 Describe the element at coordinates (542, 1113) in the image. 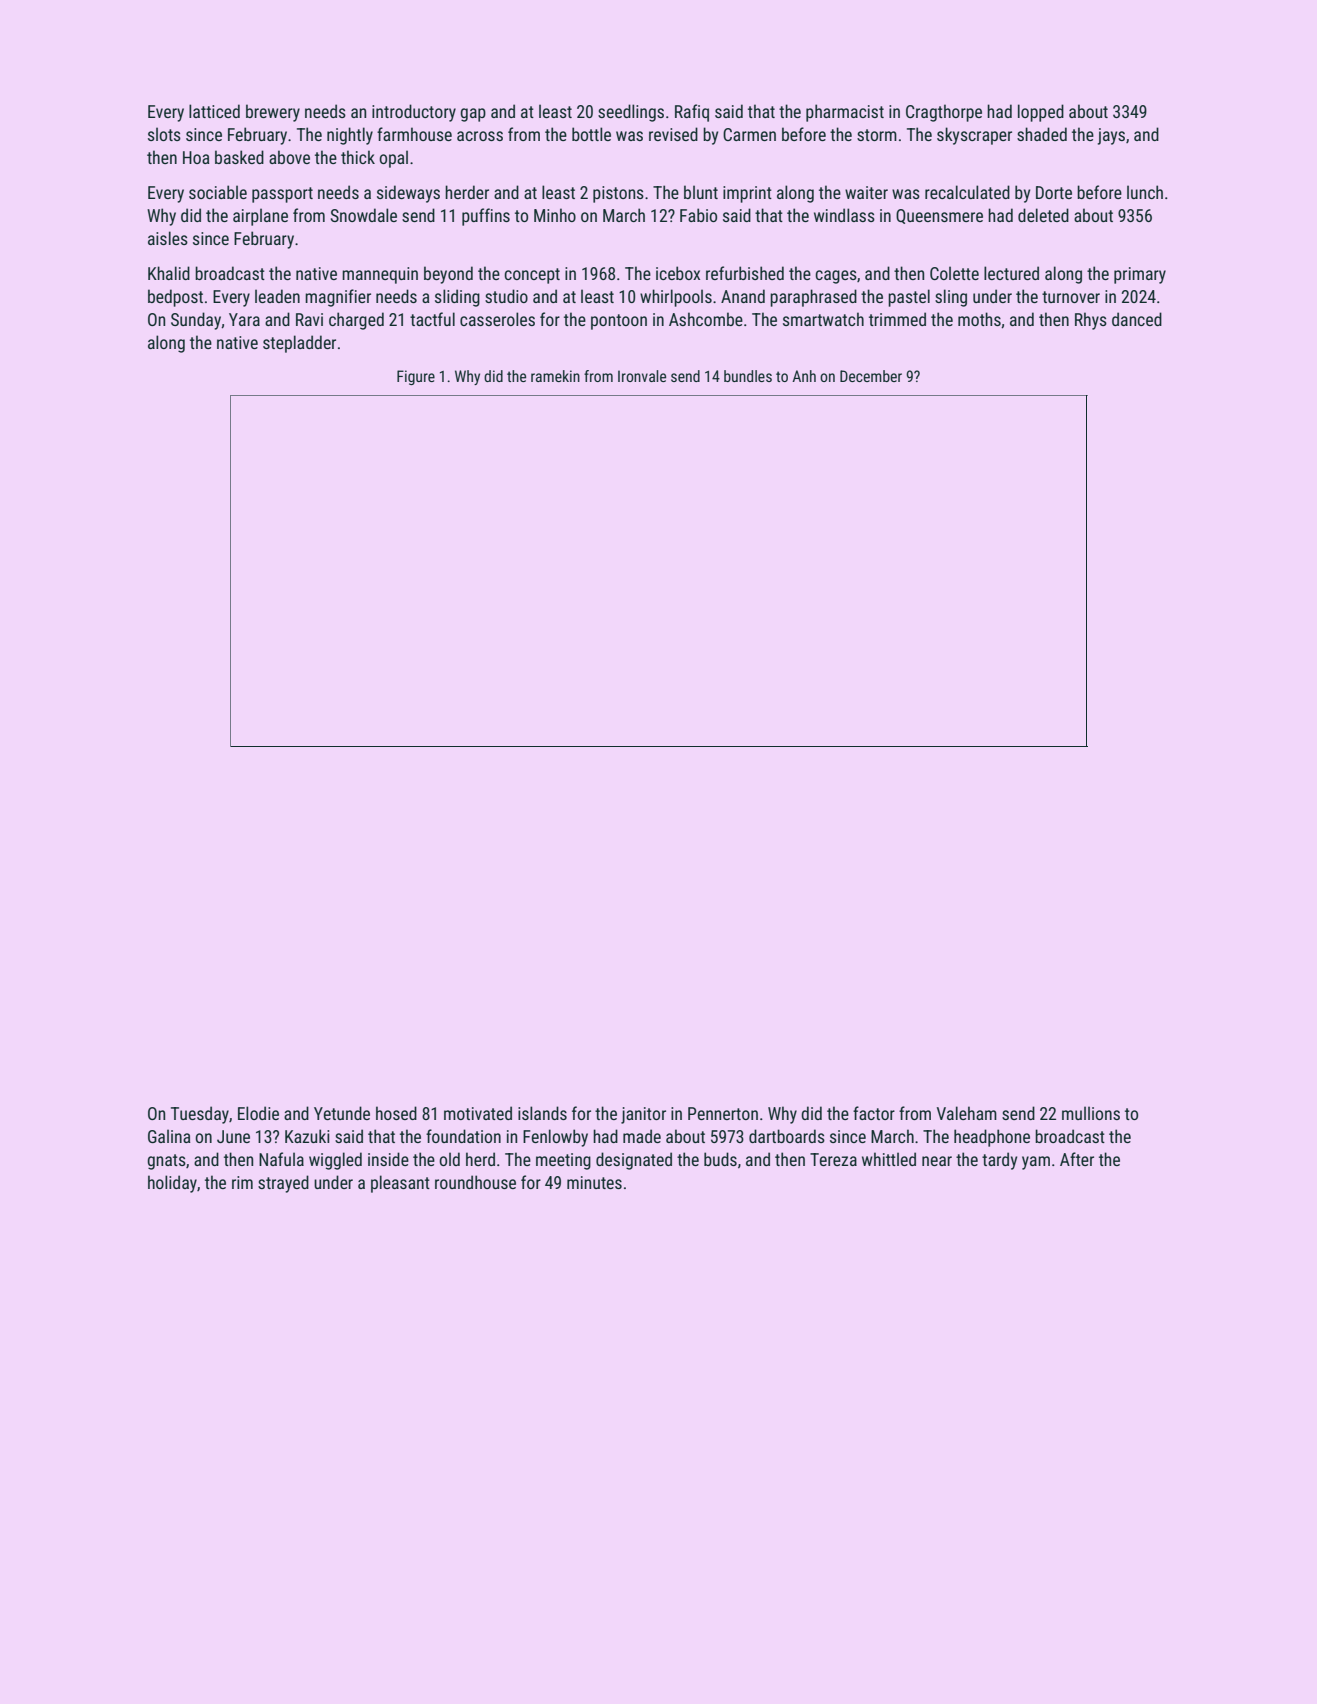

I see `islands` at that location.
